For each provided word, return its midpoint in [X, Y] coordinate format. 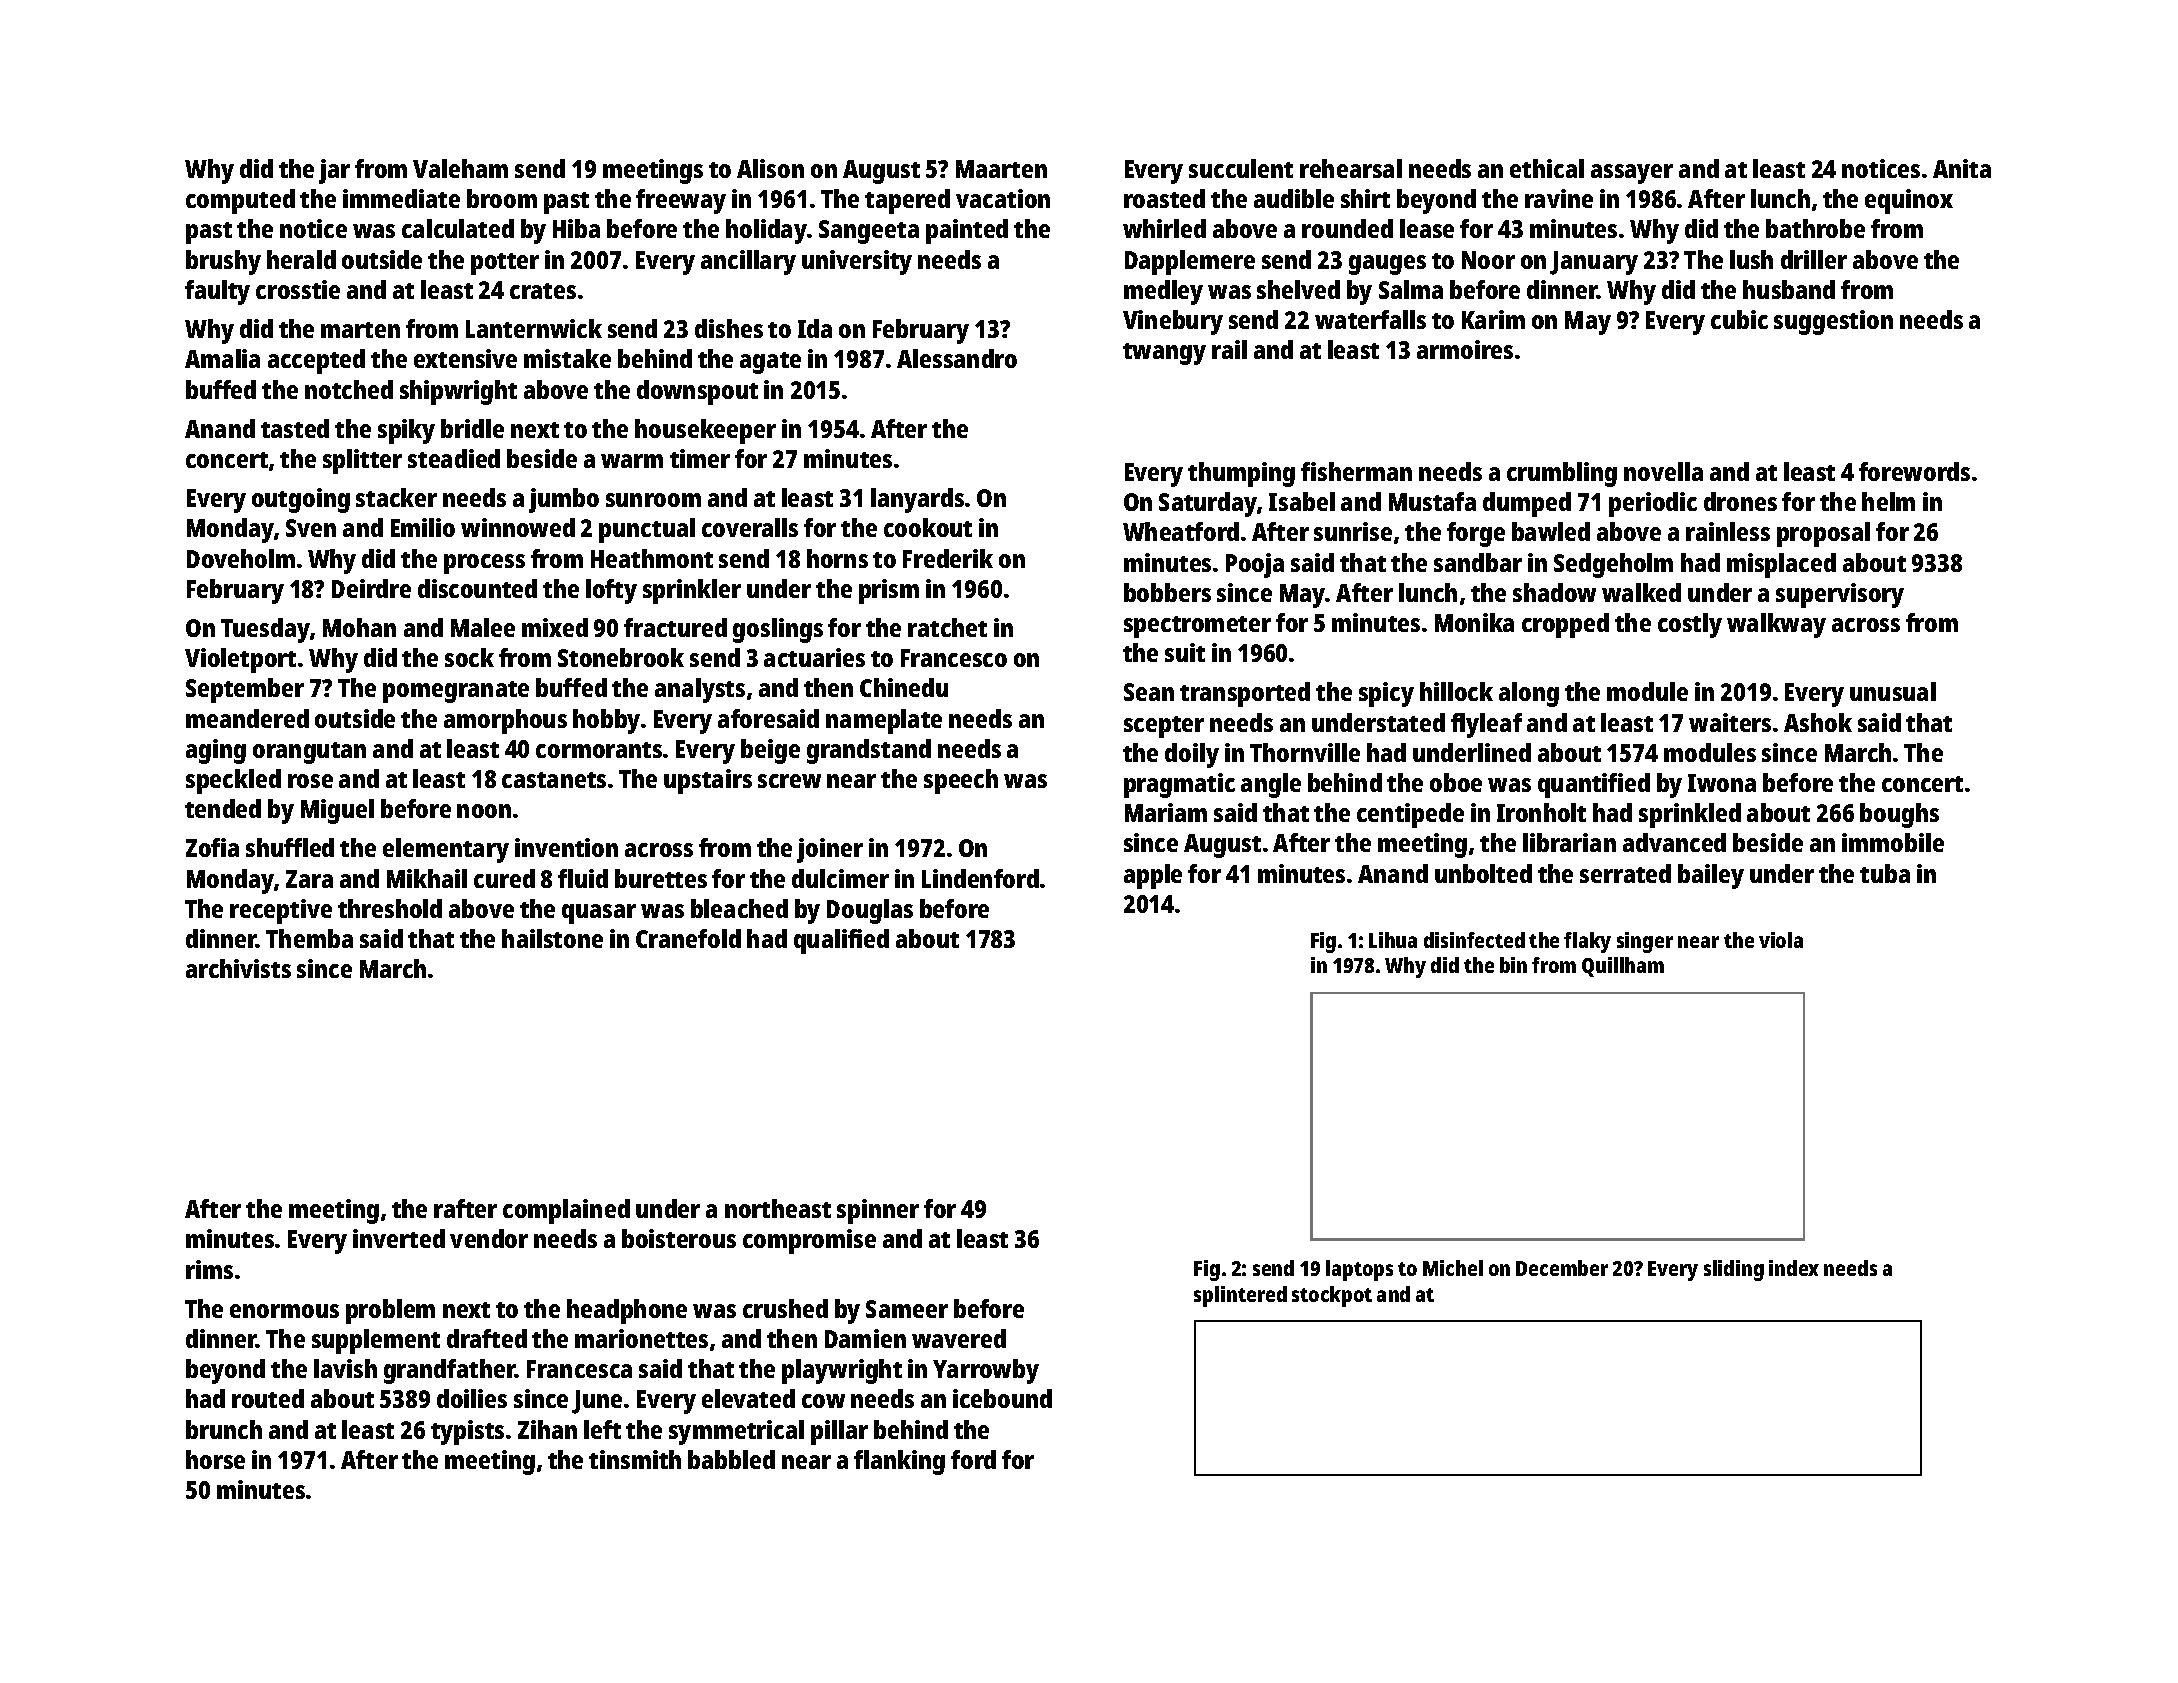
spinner [878, 1211]
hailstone [552, 938]
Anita [1962, 168]
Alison [770, 168]
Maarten [1001, 169]
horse [215, 1459]
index [1794, 1268]
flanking [899, 1462]
